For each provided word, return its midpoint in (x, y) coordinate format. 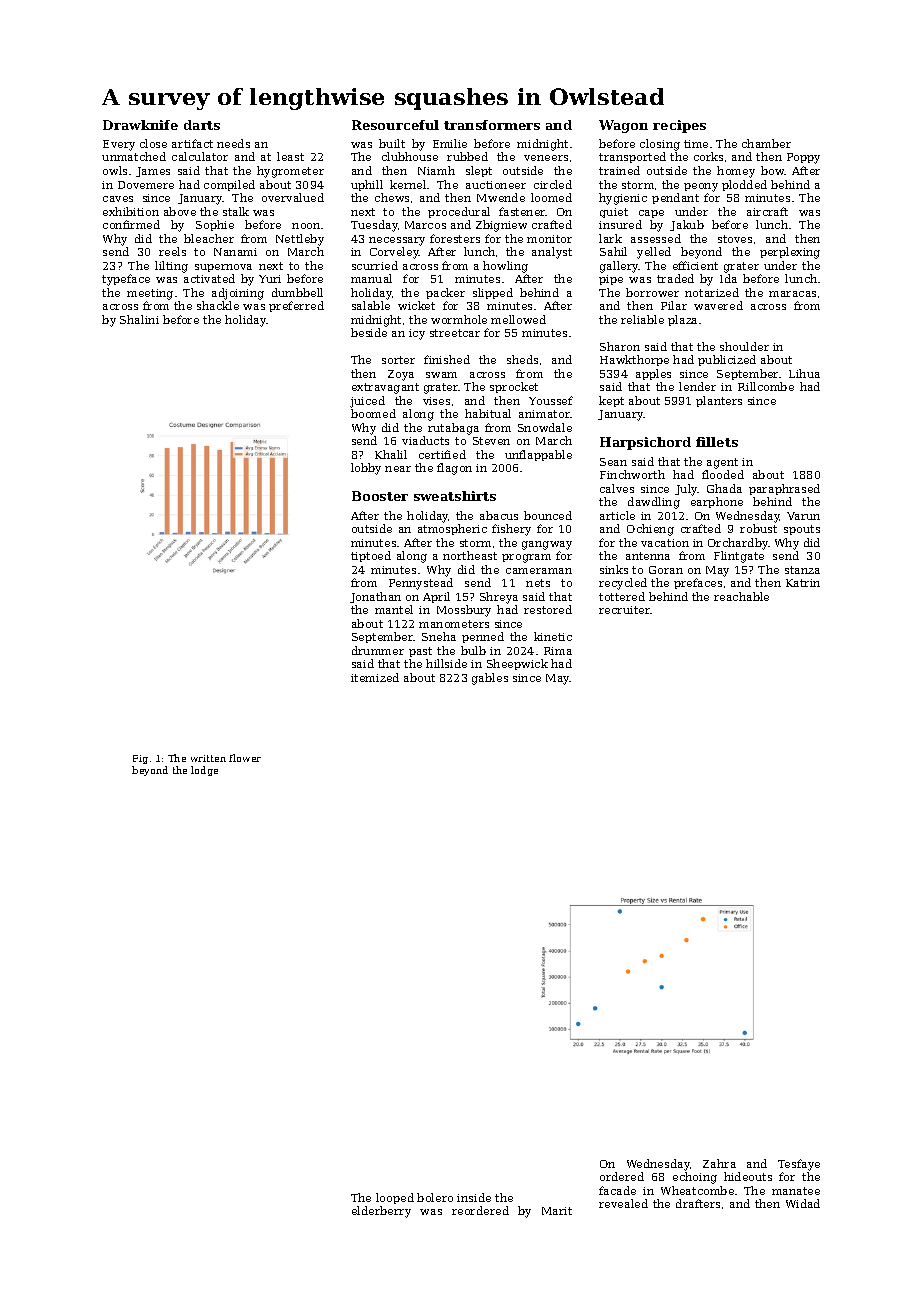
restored (548, 609)
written (208, 758)
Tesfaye (799, 1165)
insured (620, 224)
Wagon (623, 126)
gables (490, 679)
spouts (802, 530)
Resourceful (395, 125)
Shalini (139, 319)
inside (474, 1197)
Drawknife (140, 125)
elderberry (381, 1212)
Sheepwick (517, 664)
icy (417, 334)
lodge (204, 771)
